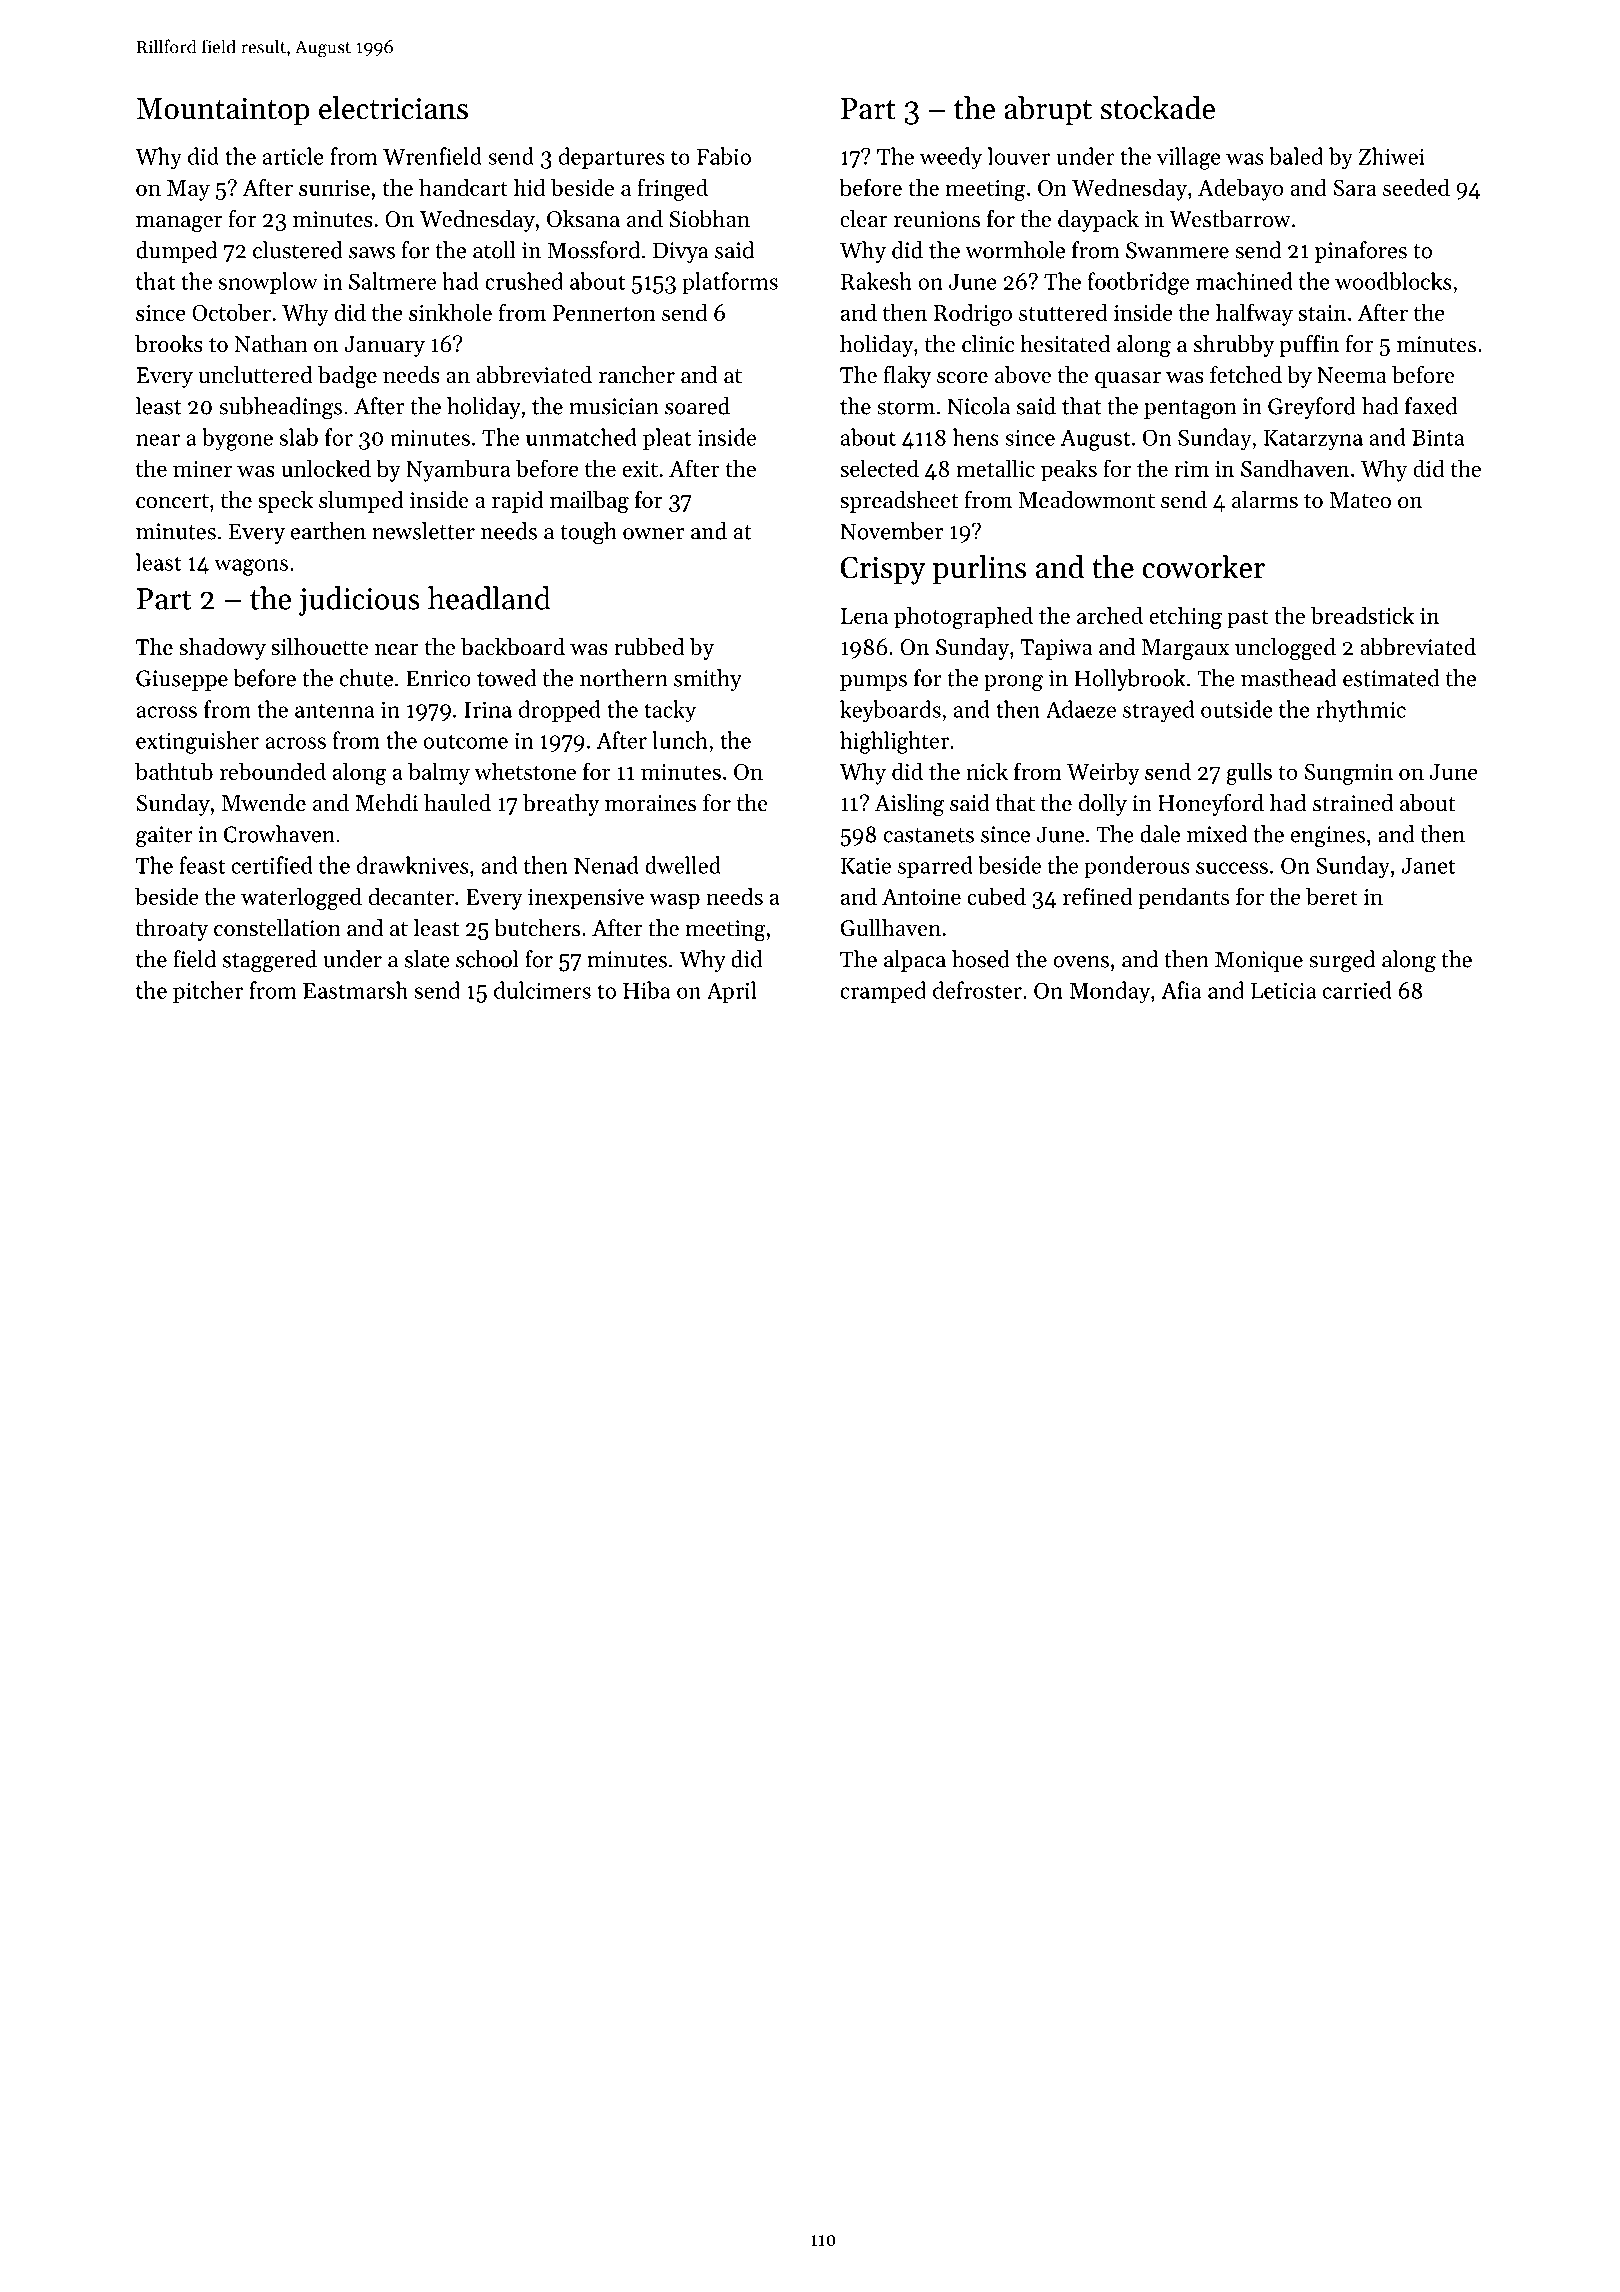 The width and height of the image is (1620, 2292). Describe the element at coordinates (1244, 281) in the image. I see `machined` at that location.
